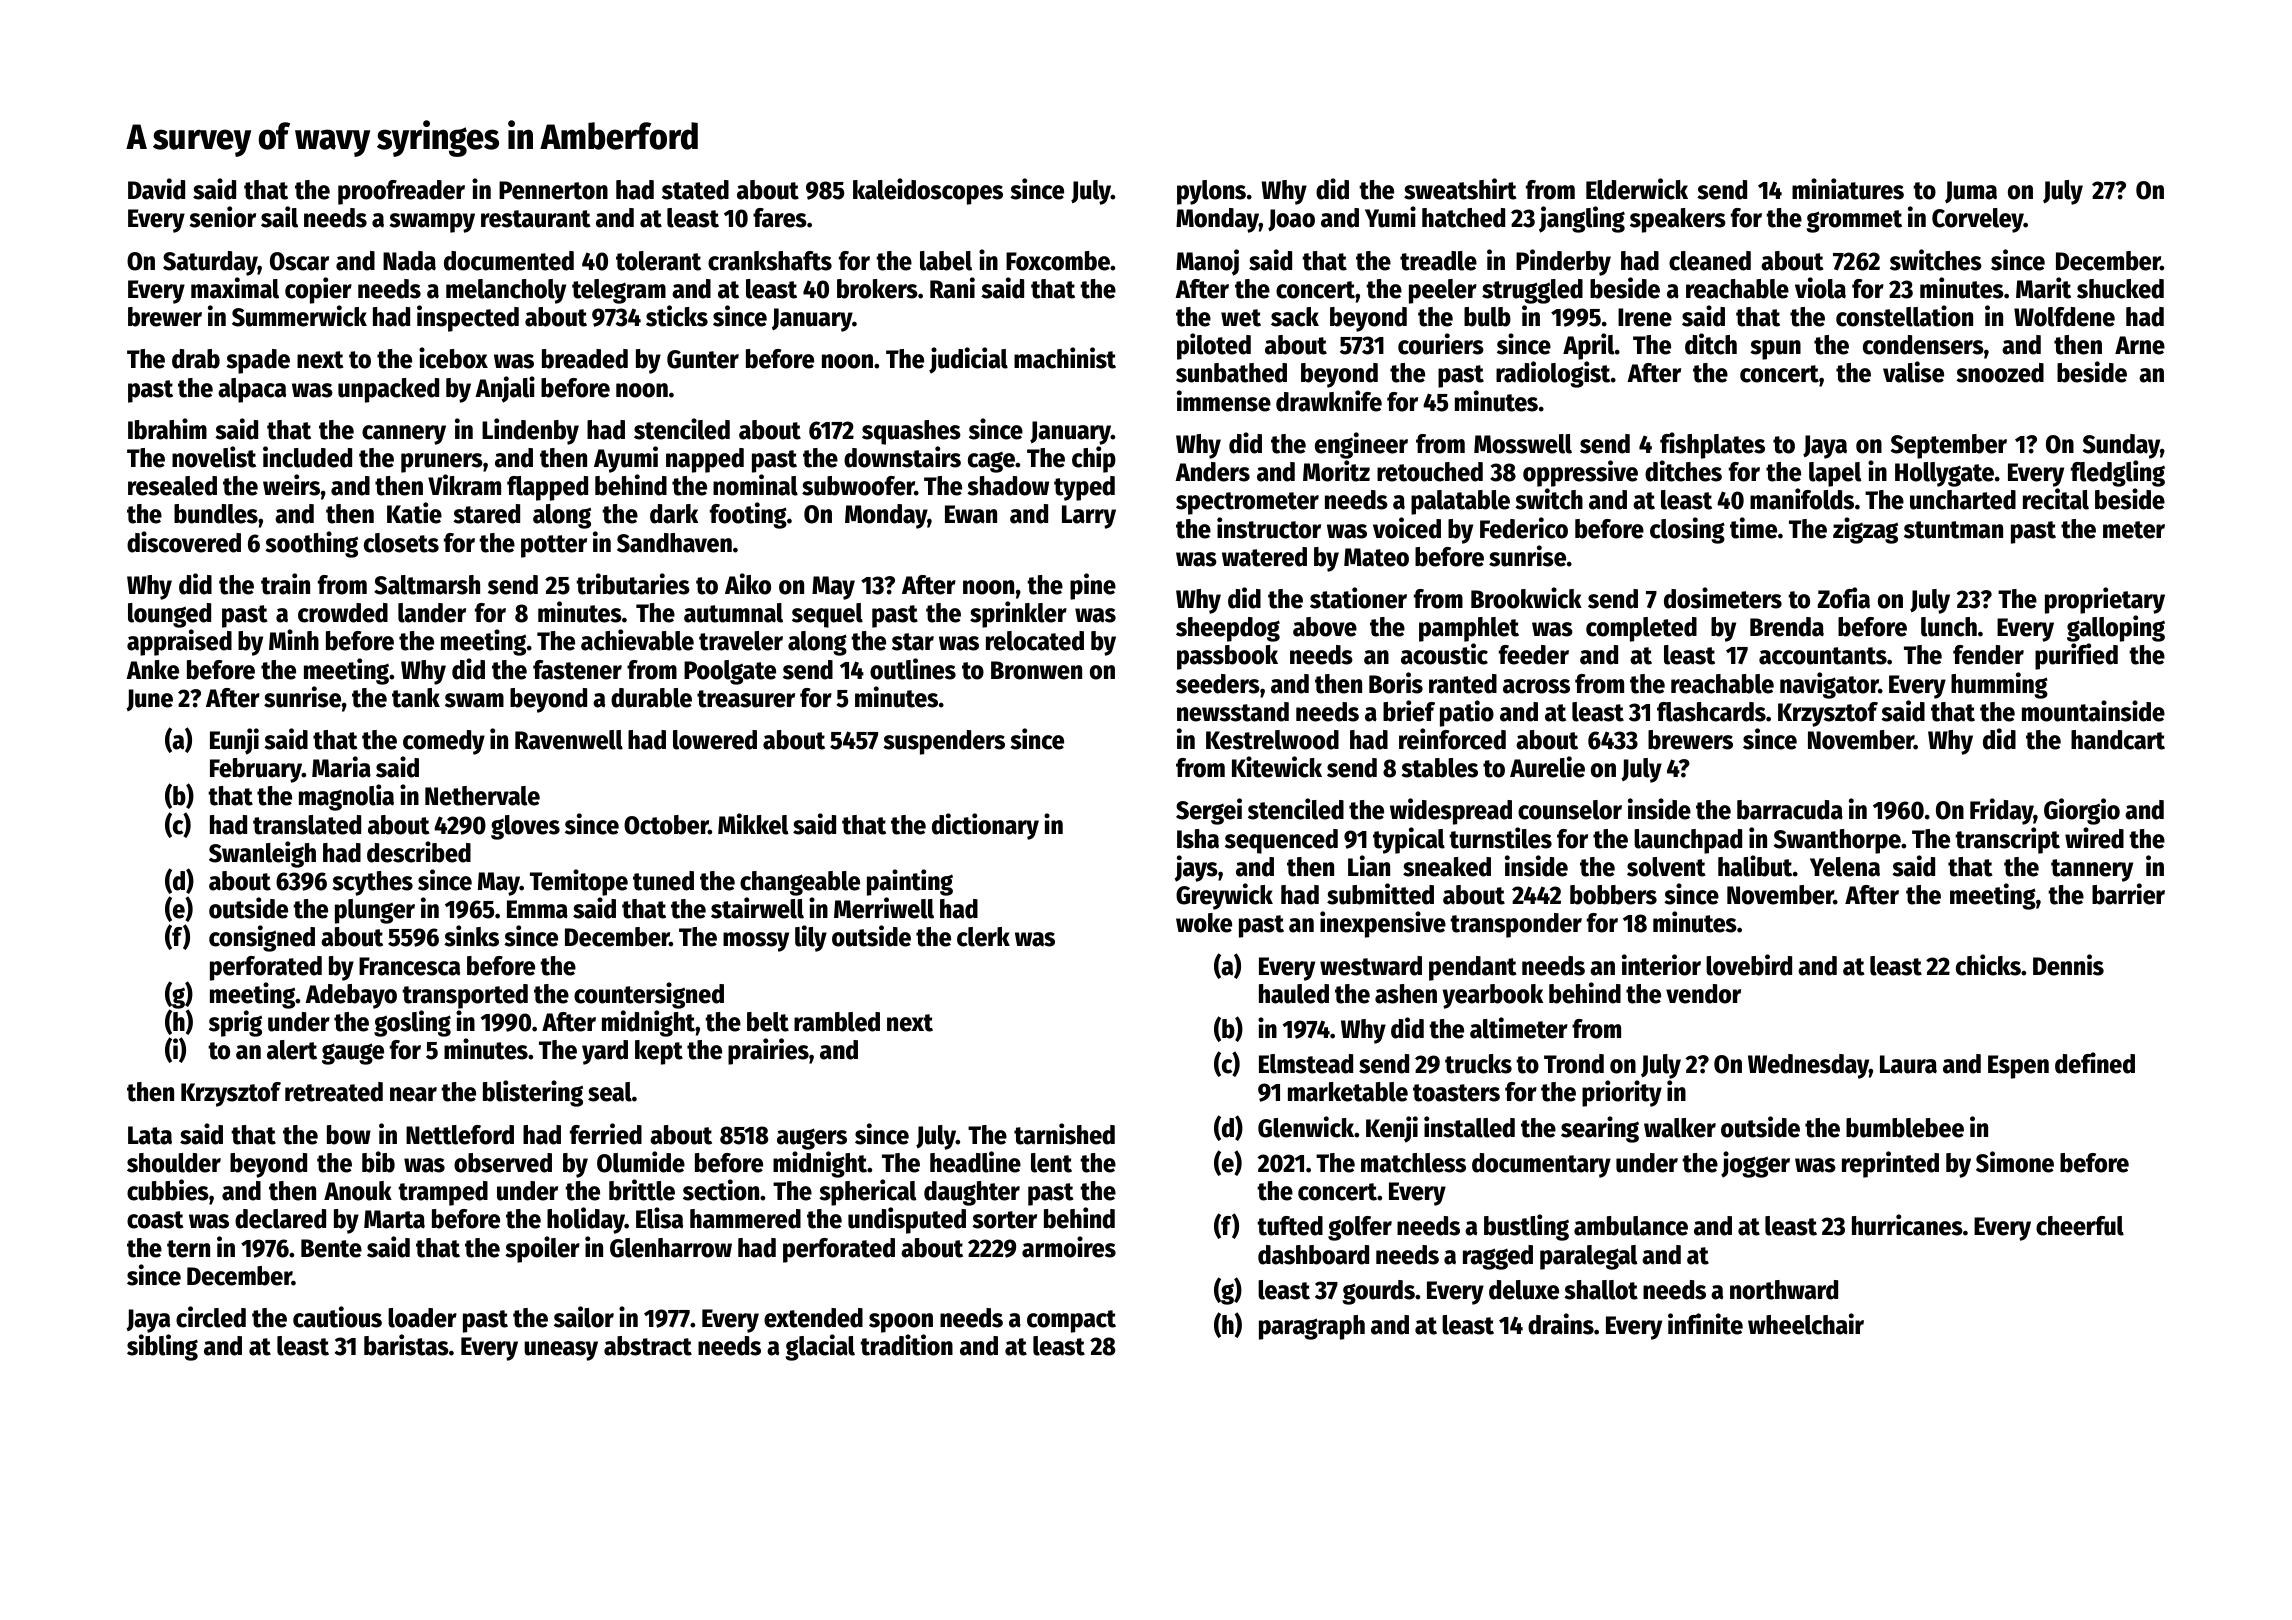 The height and width of the screenshot is (1620, 2292). I want to click on brokers, so click(877, 289).
